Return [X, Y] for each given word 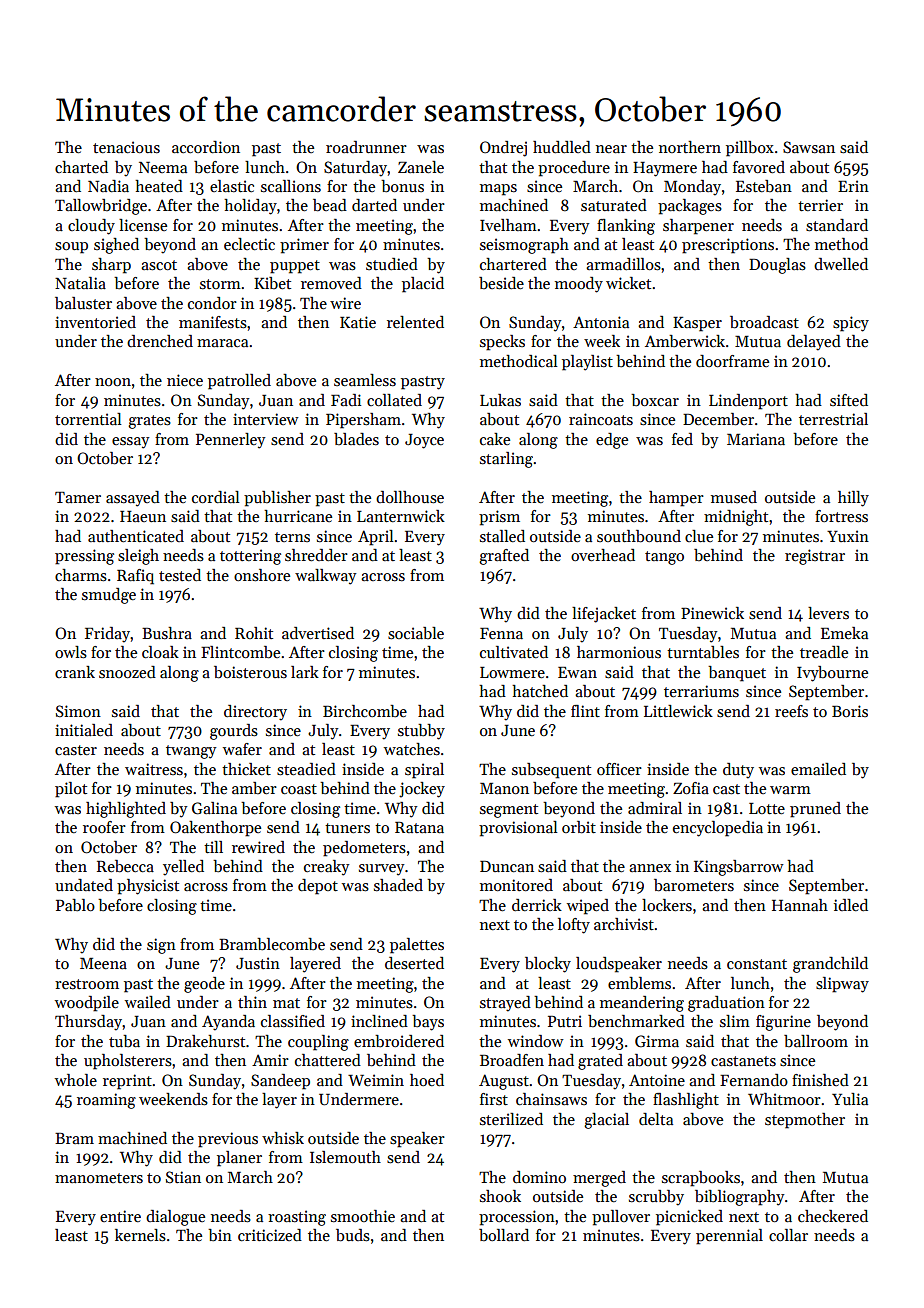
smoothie [363, 1216]
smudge [109, 596]
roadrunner [366, 147]
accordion [206, 147]
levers [828, 613]
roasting [297, 1218]
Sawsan [809, 147]
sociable [416, 633]
